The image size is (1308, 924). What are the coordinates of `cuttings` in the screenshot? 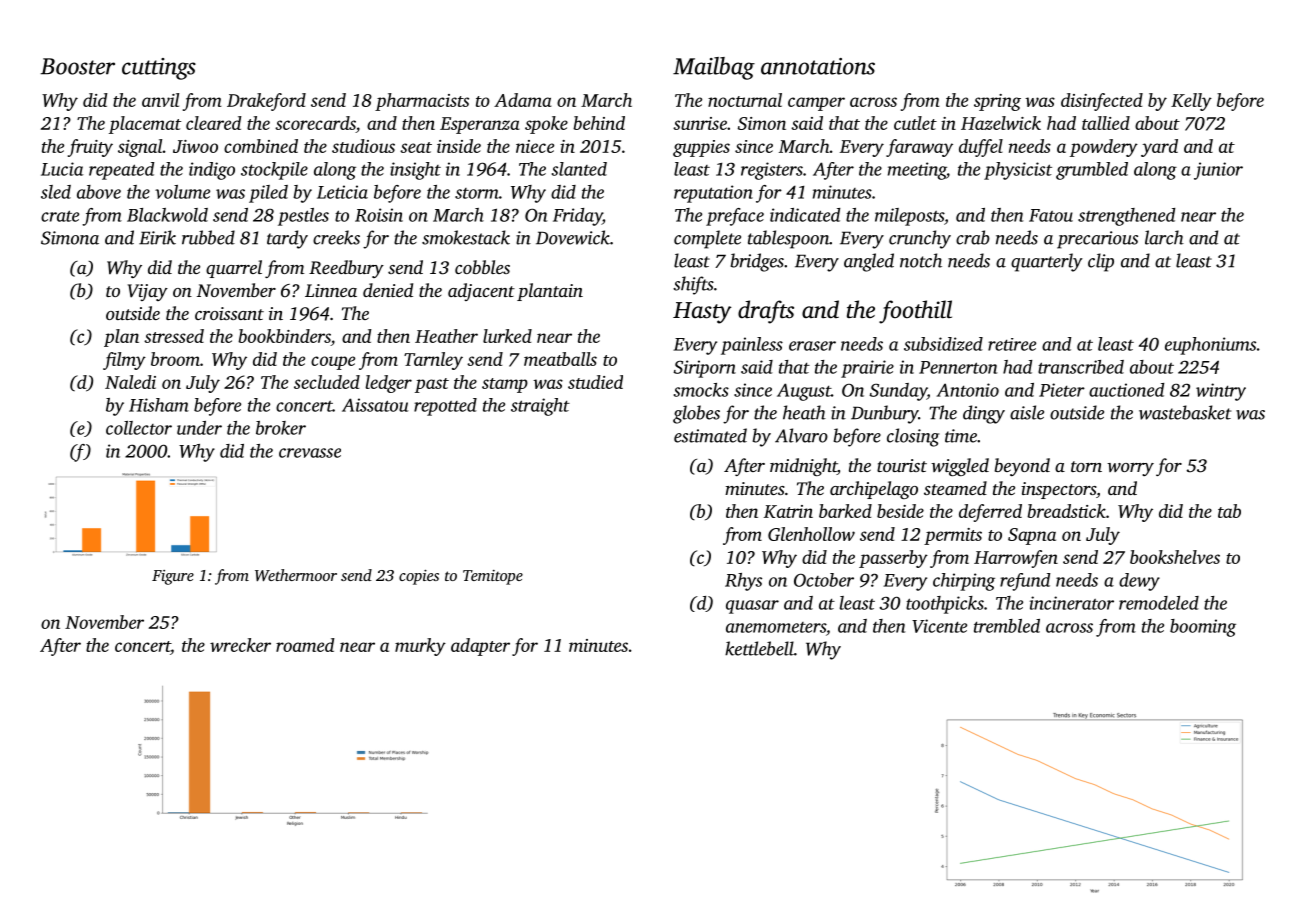 It's located at (159, 69).
